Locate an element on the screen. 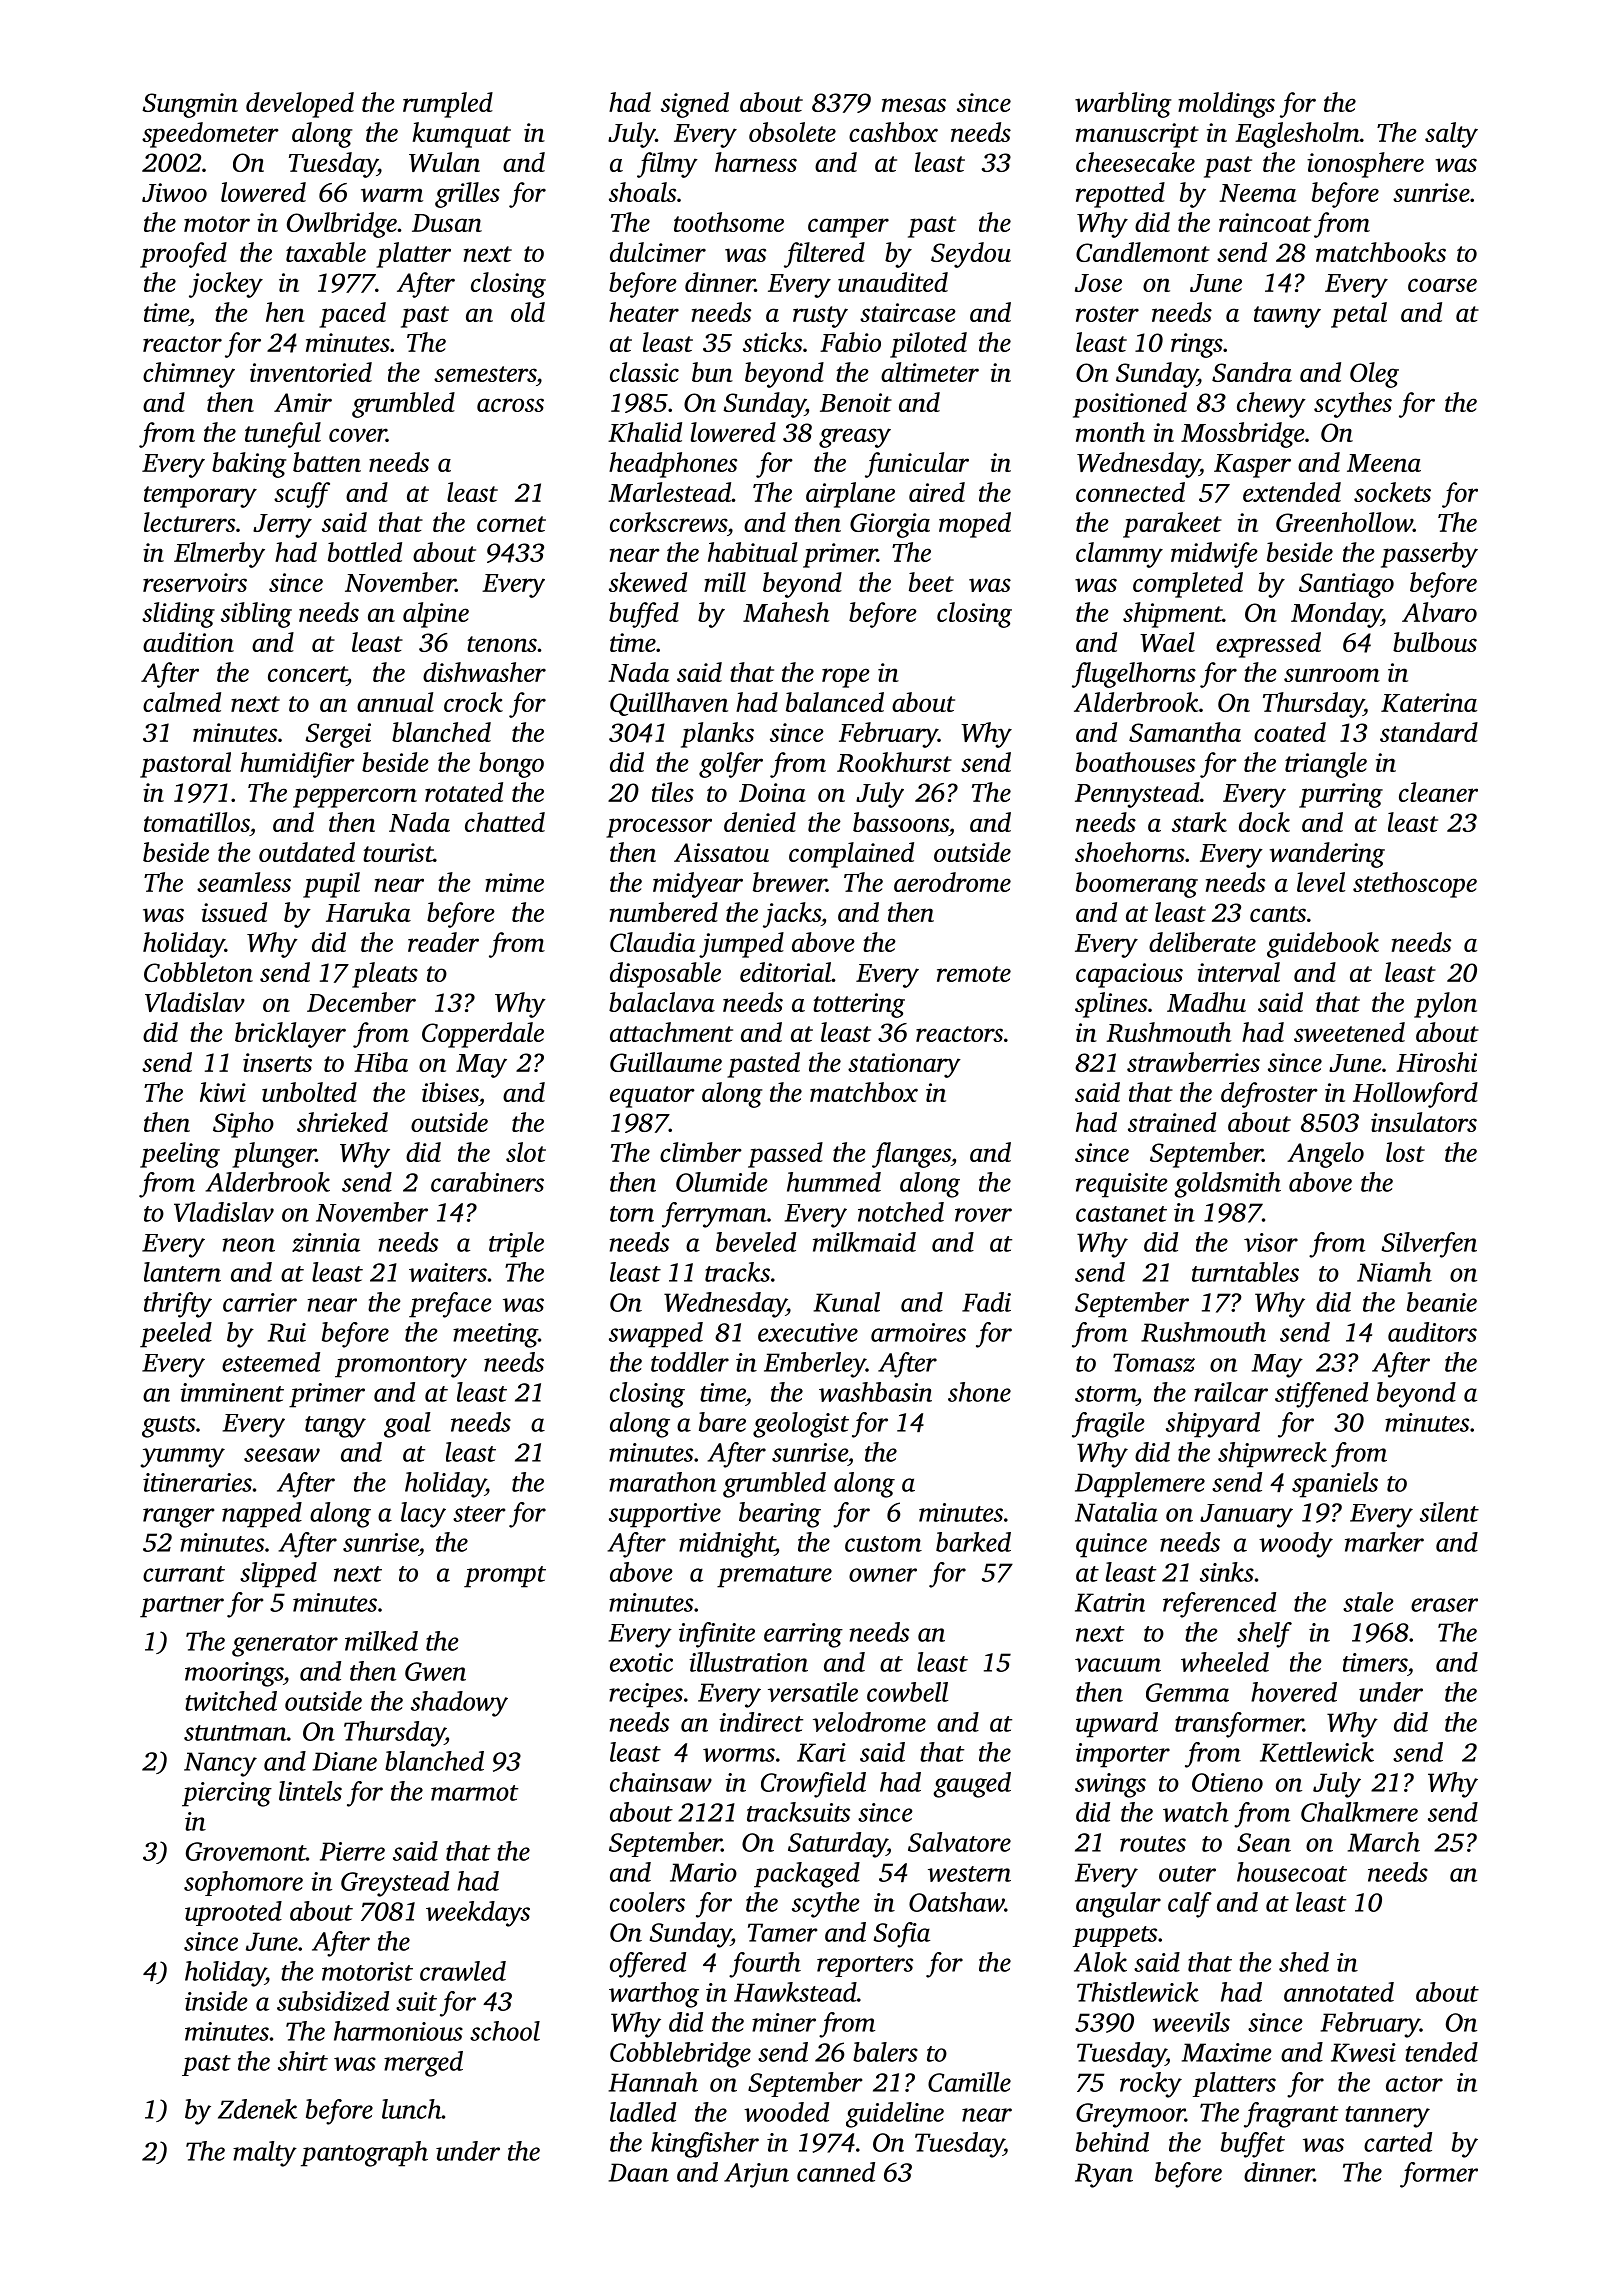 This screenshot has width=1620, height=2292. Ryan is located at coordinates (1104, 2175).
